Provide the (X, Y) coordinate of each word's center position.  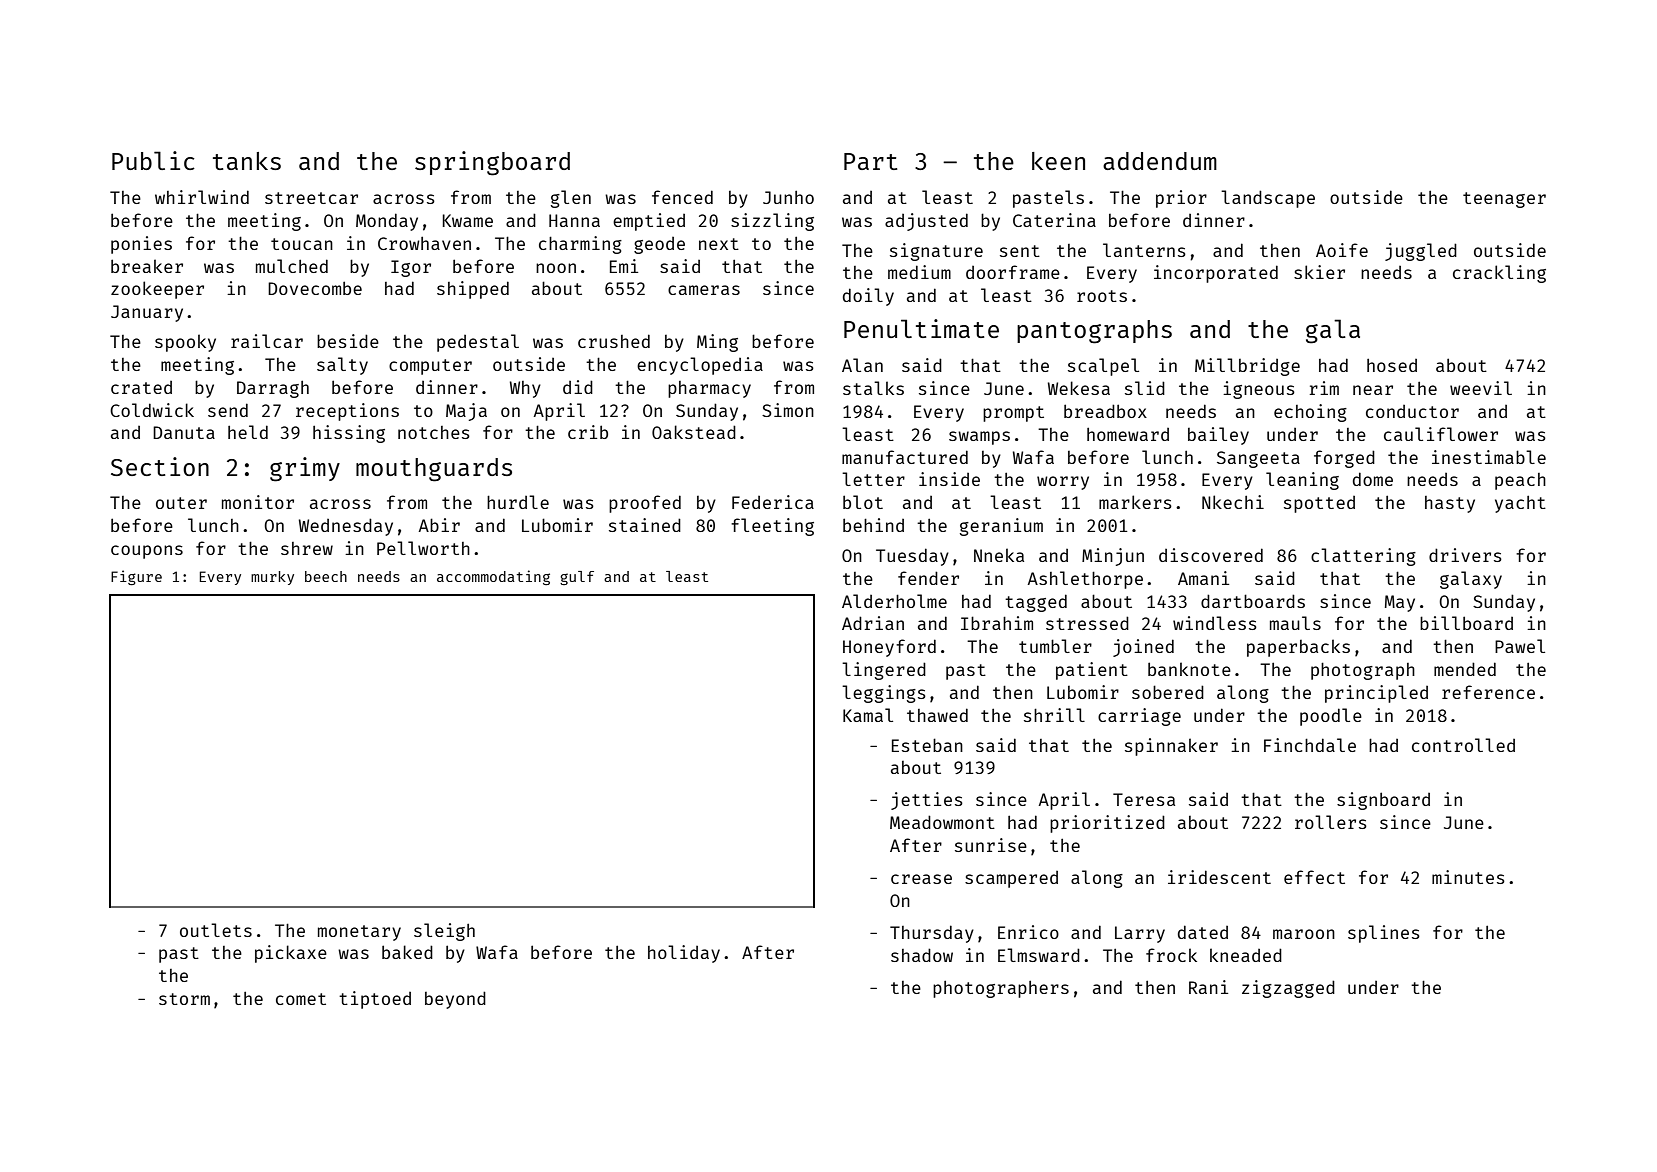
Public (153, 160)
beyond (455, 1000)
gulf (577, 578)
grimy (305, 469)
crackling (1499, 274)
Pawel (1520, 646)
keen (1058, 161)
